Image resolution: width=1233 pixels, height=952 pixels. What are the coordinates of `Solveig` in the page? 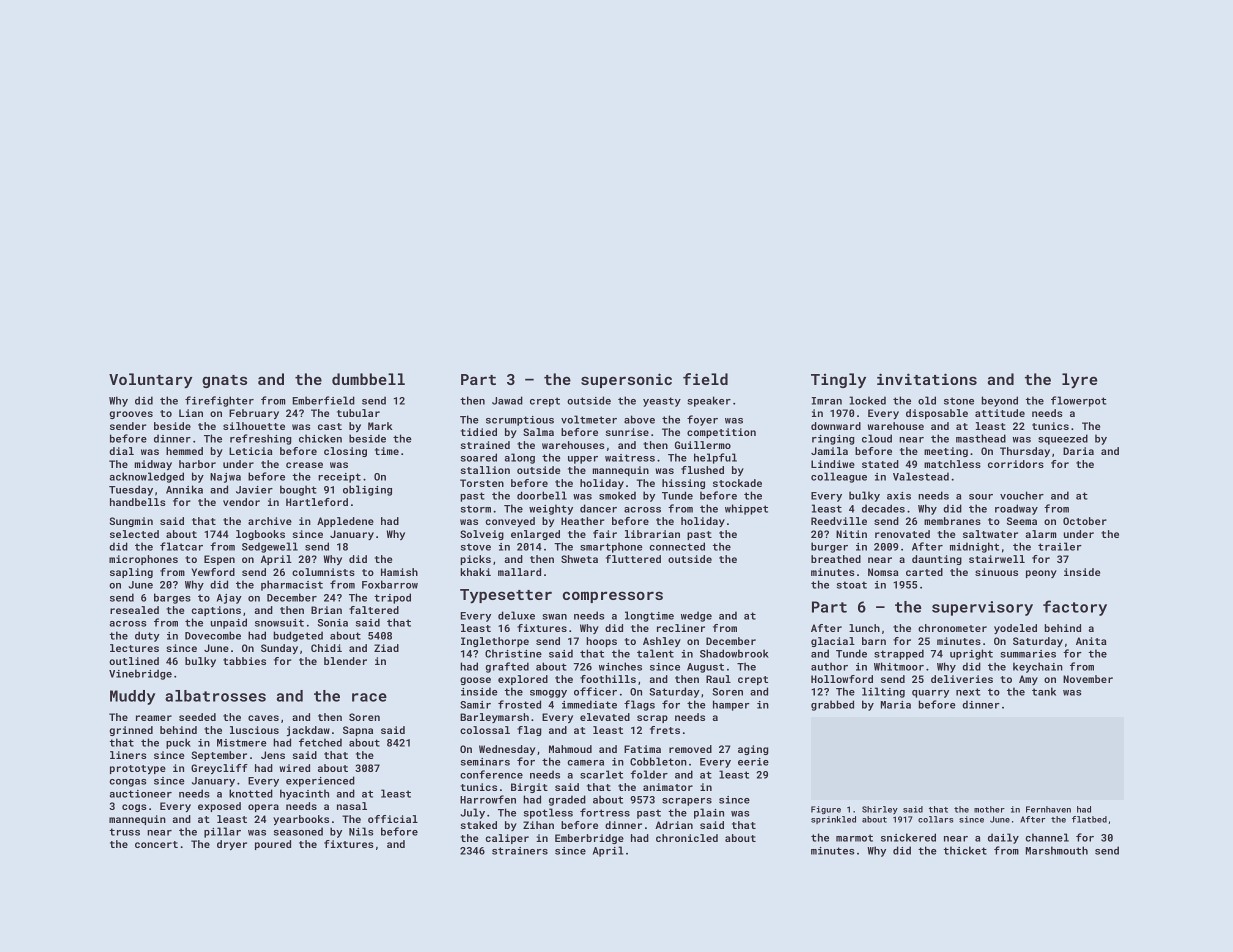 It's located at (482, 535).
